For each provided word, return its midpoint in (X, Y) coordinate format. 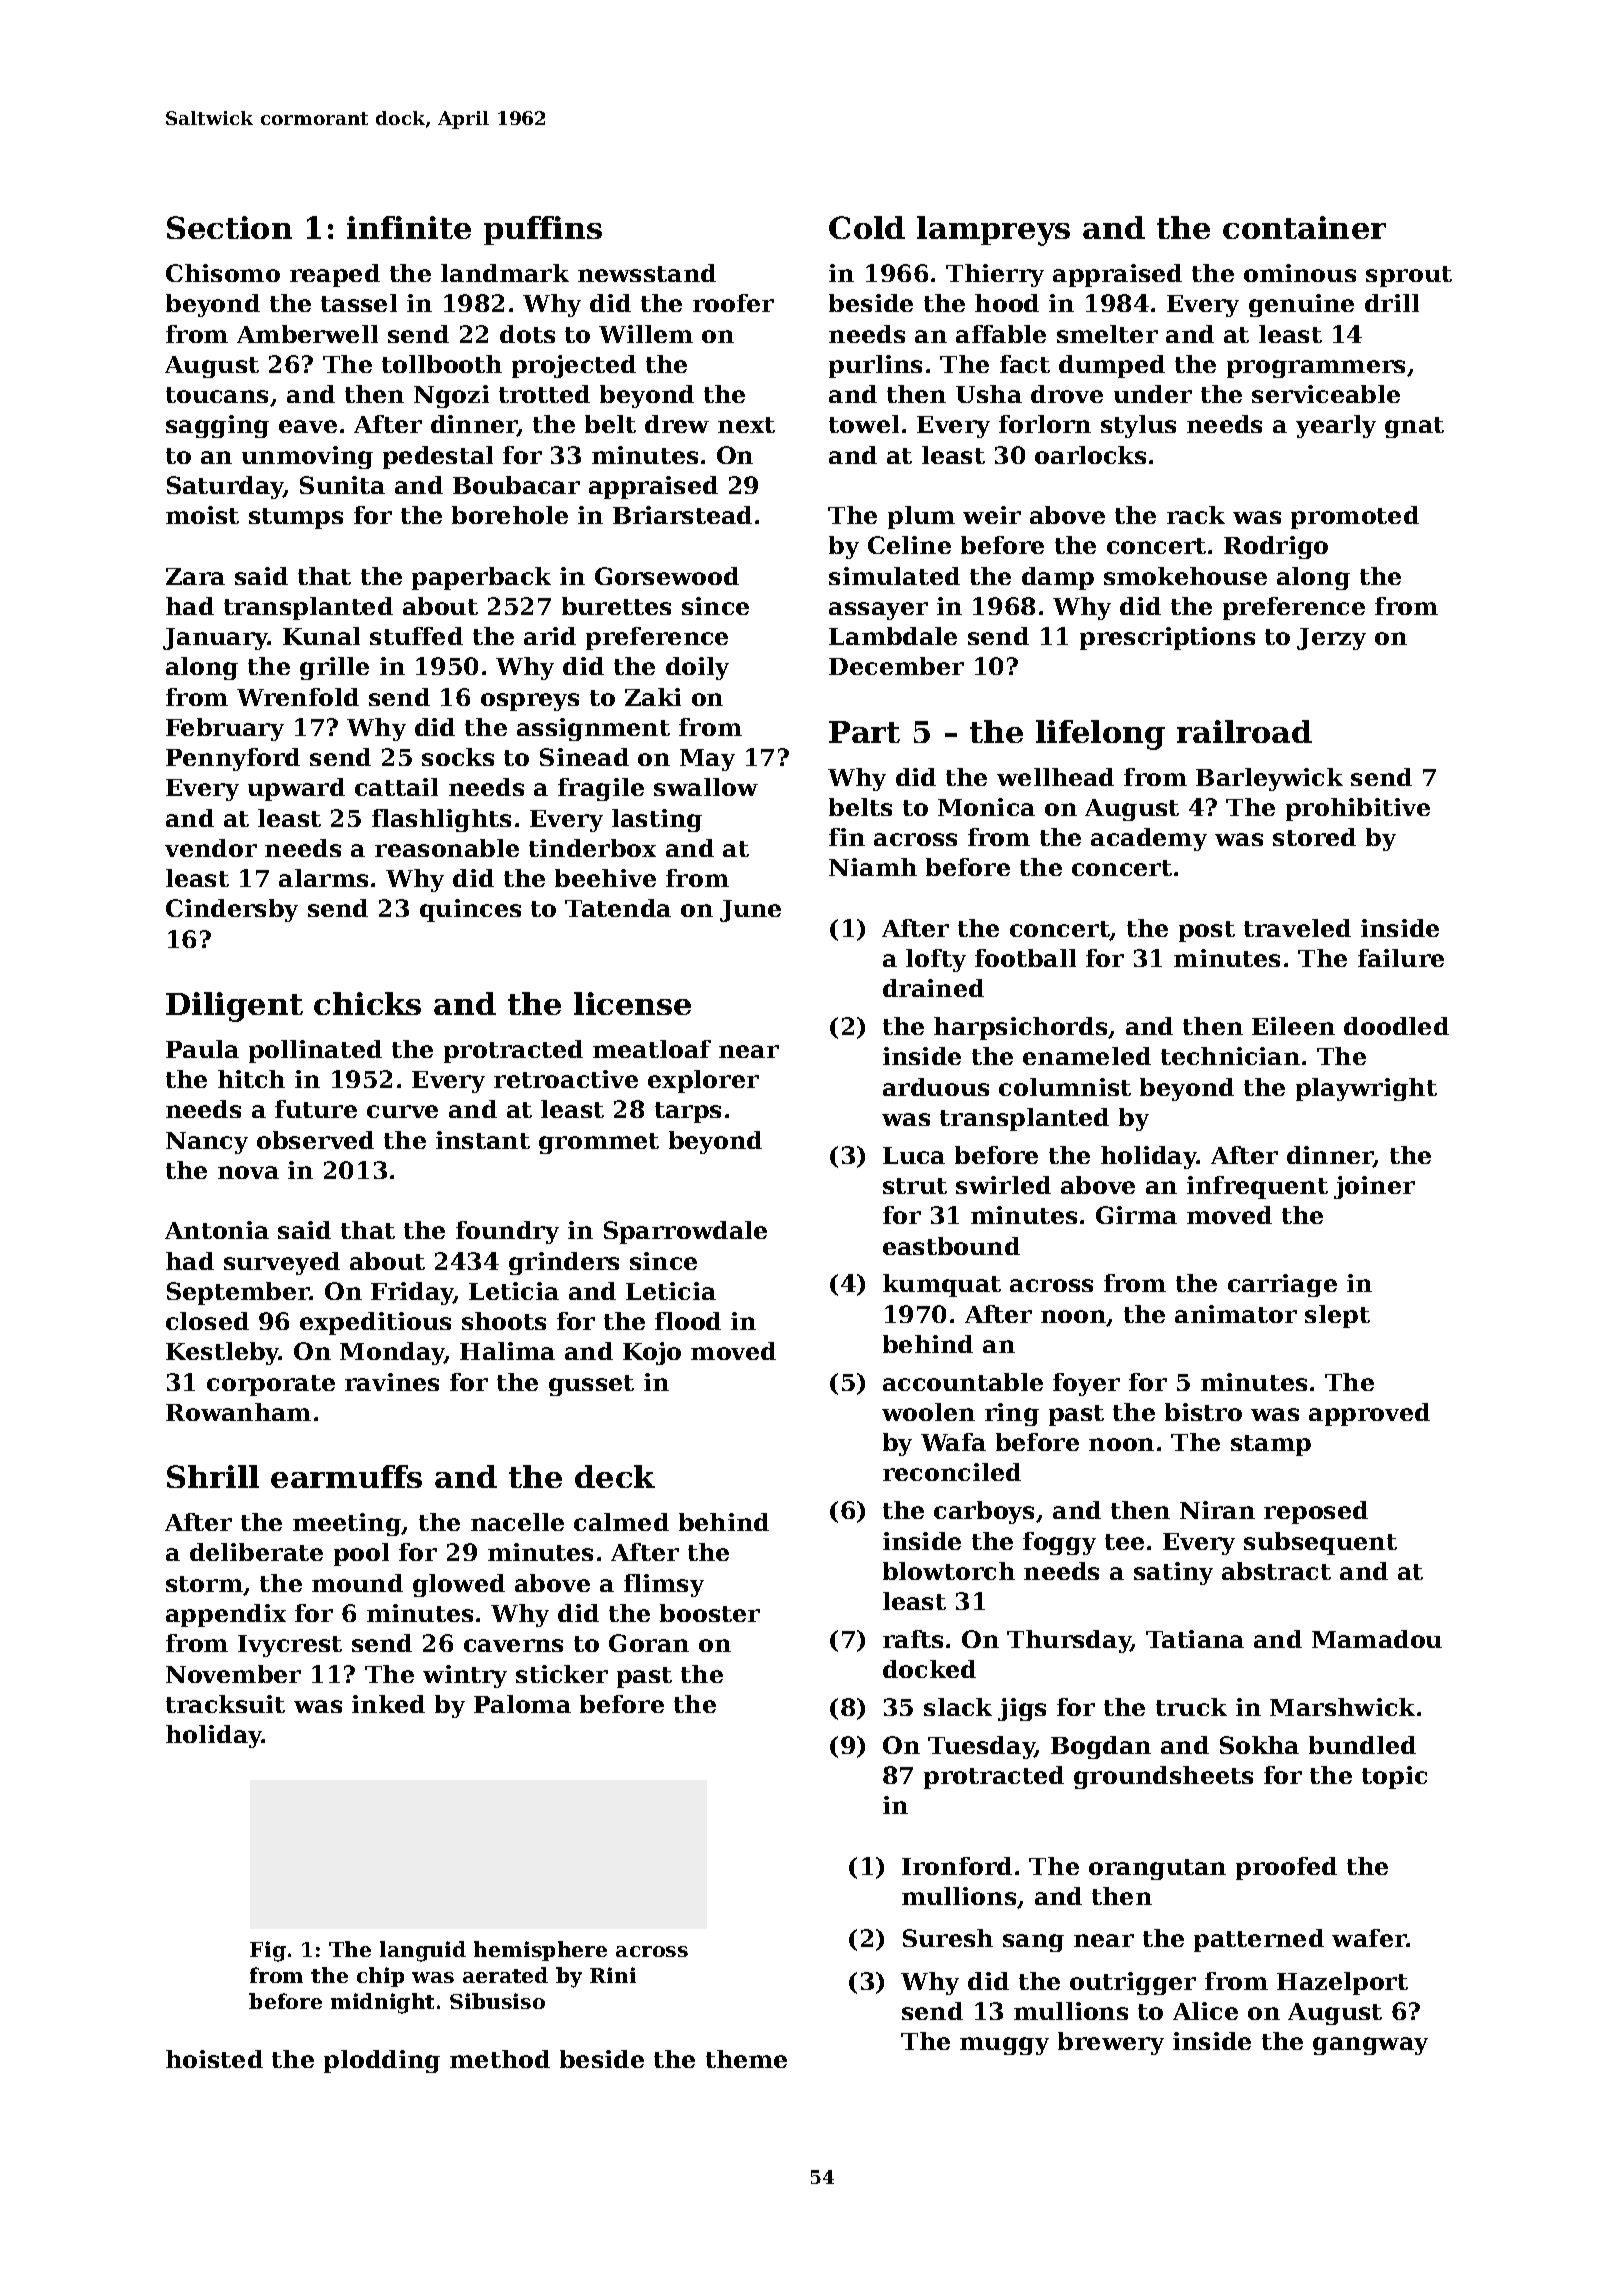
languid (423, 1951)
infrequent (1257, 1187)
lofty (936, 960)
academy (1149, 839)
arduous (936, 1087)
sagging (217, 426)
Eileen (1293, 1026)
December (896, 666)
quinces (470, 910)
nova (248, 1172)
